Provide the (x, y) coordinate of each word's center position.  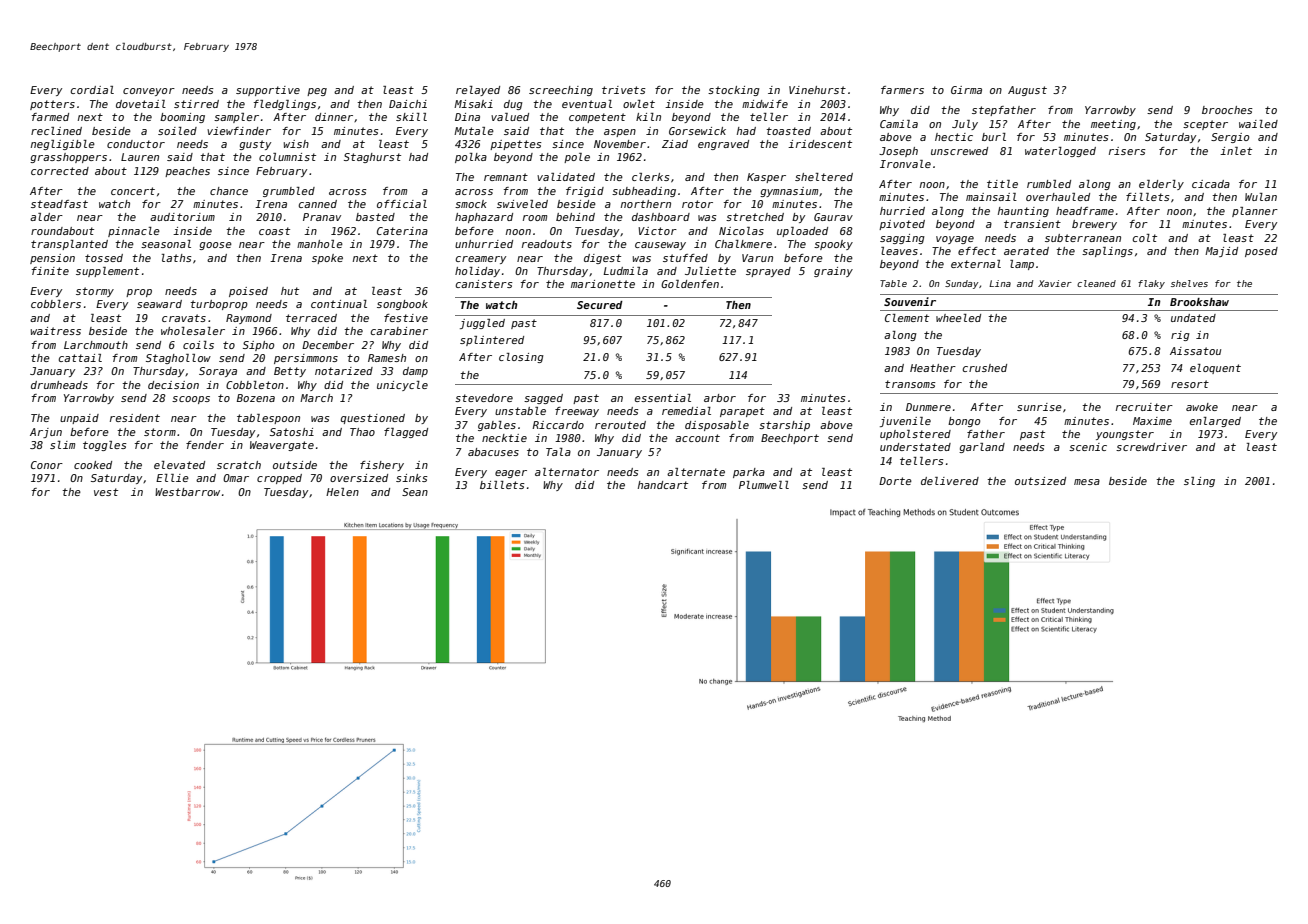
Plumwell (764, 485)
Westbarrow (187, 492)
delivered (950, 481)
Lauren (140, 157)
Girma (966, 90)
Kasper (766, 178)
